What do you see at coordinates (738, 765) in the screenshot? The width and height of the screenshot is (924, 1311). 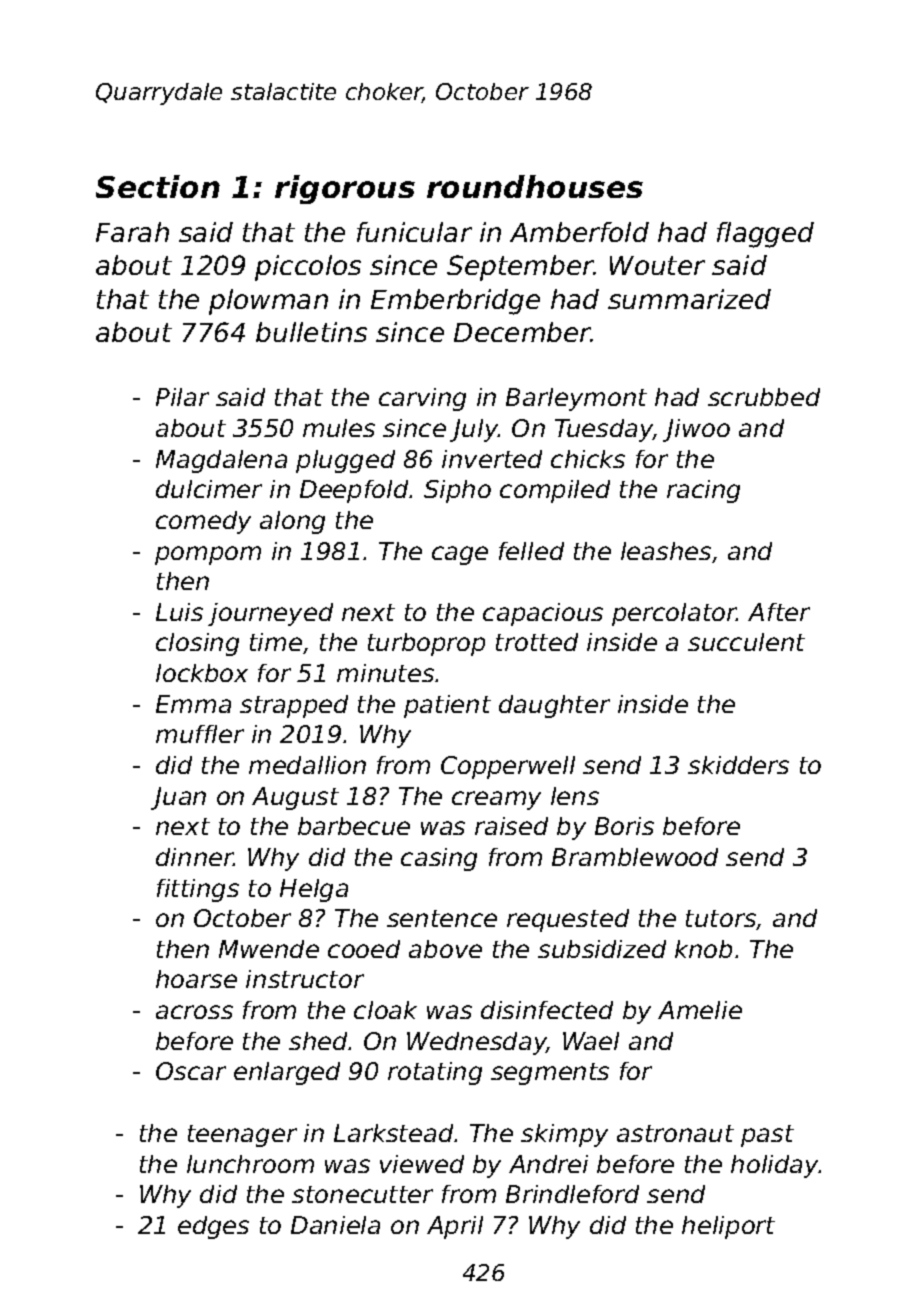 I see `skidders` at bounding box center [738, 765].
